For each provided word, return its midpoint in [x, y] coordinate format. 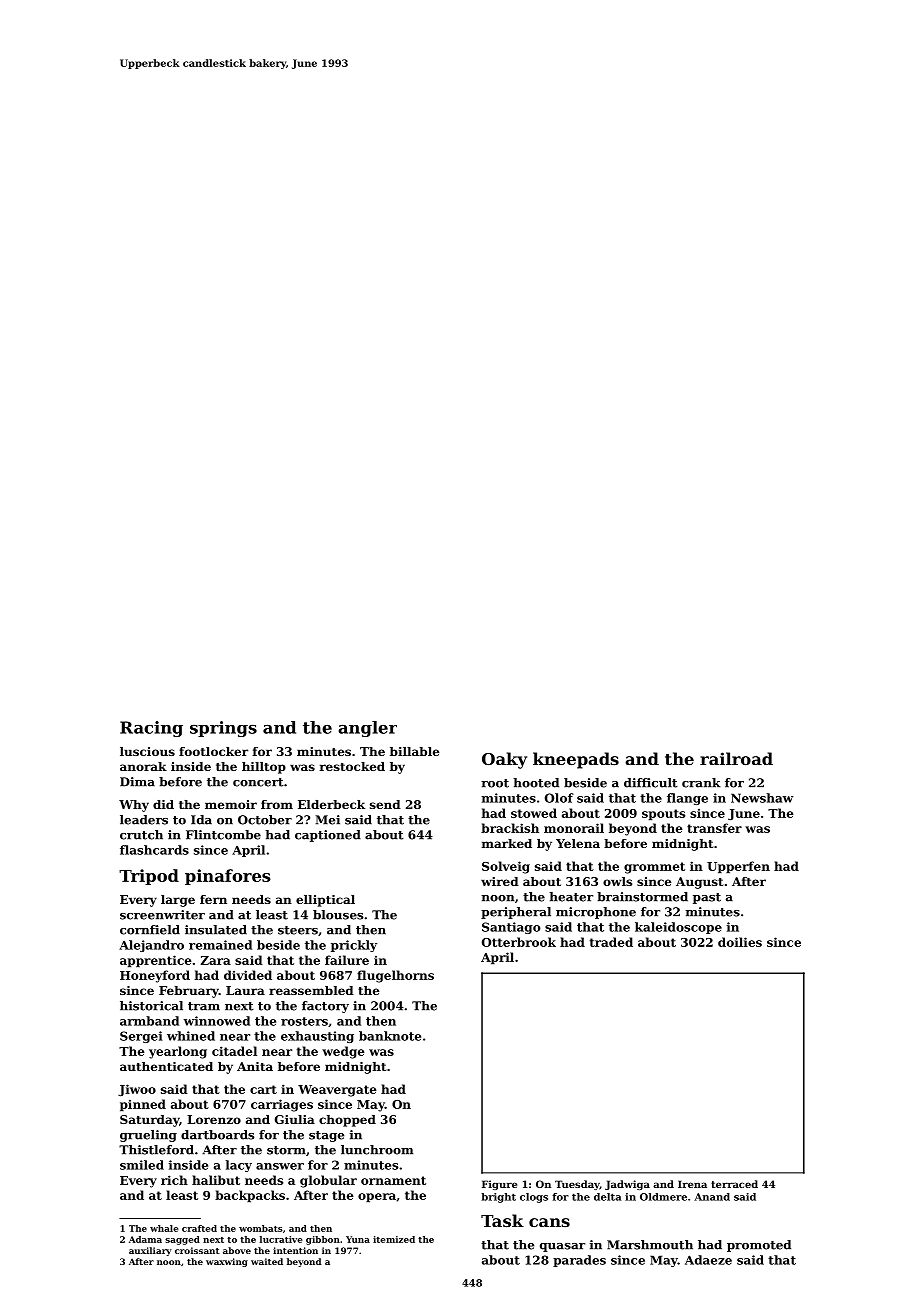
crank [701, 783]
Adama [145, 1239]
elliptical [325, 901]
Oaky [504, 760]
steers [298, 930]
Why [134, 806]
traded [611, 942]
